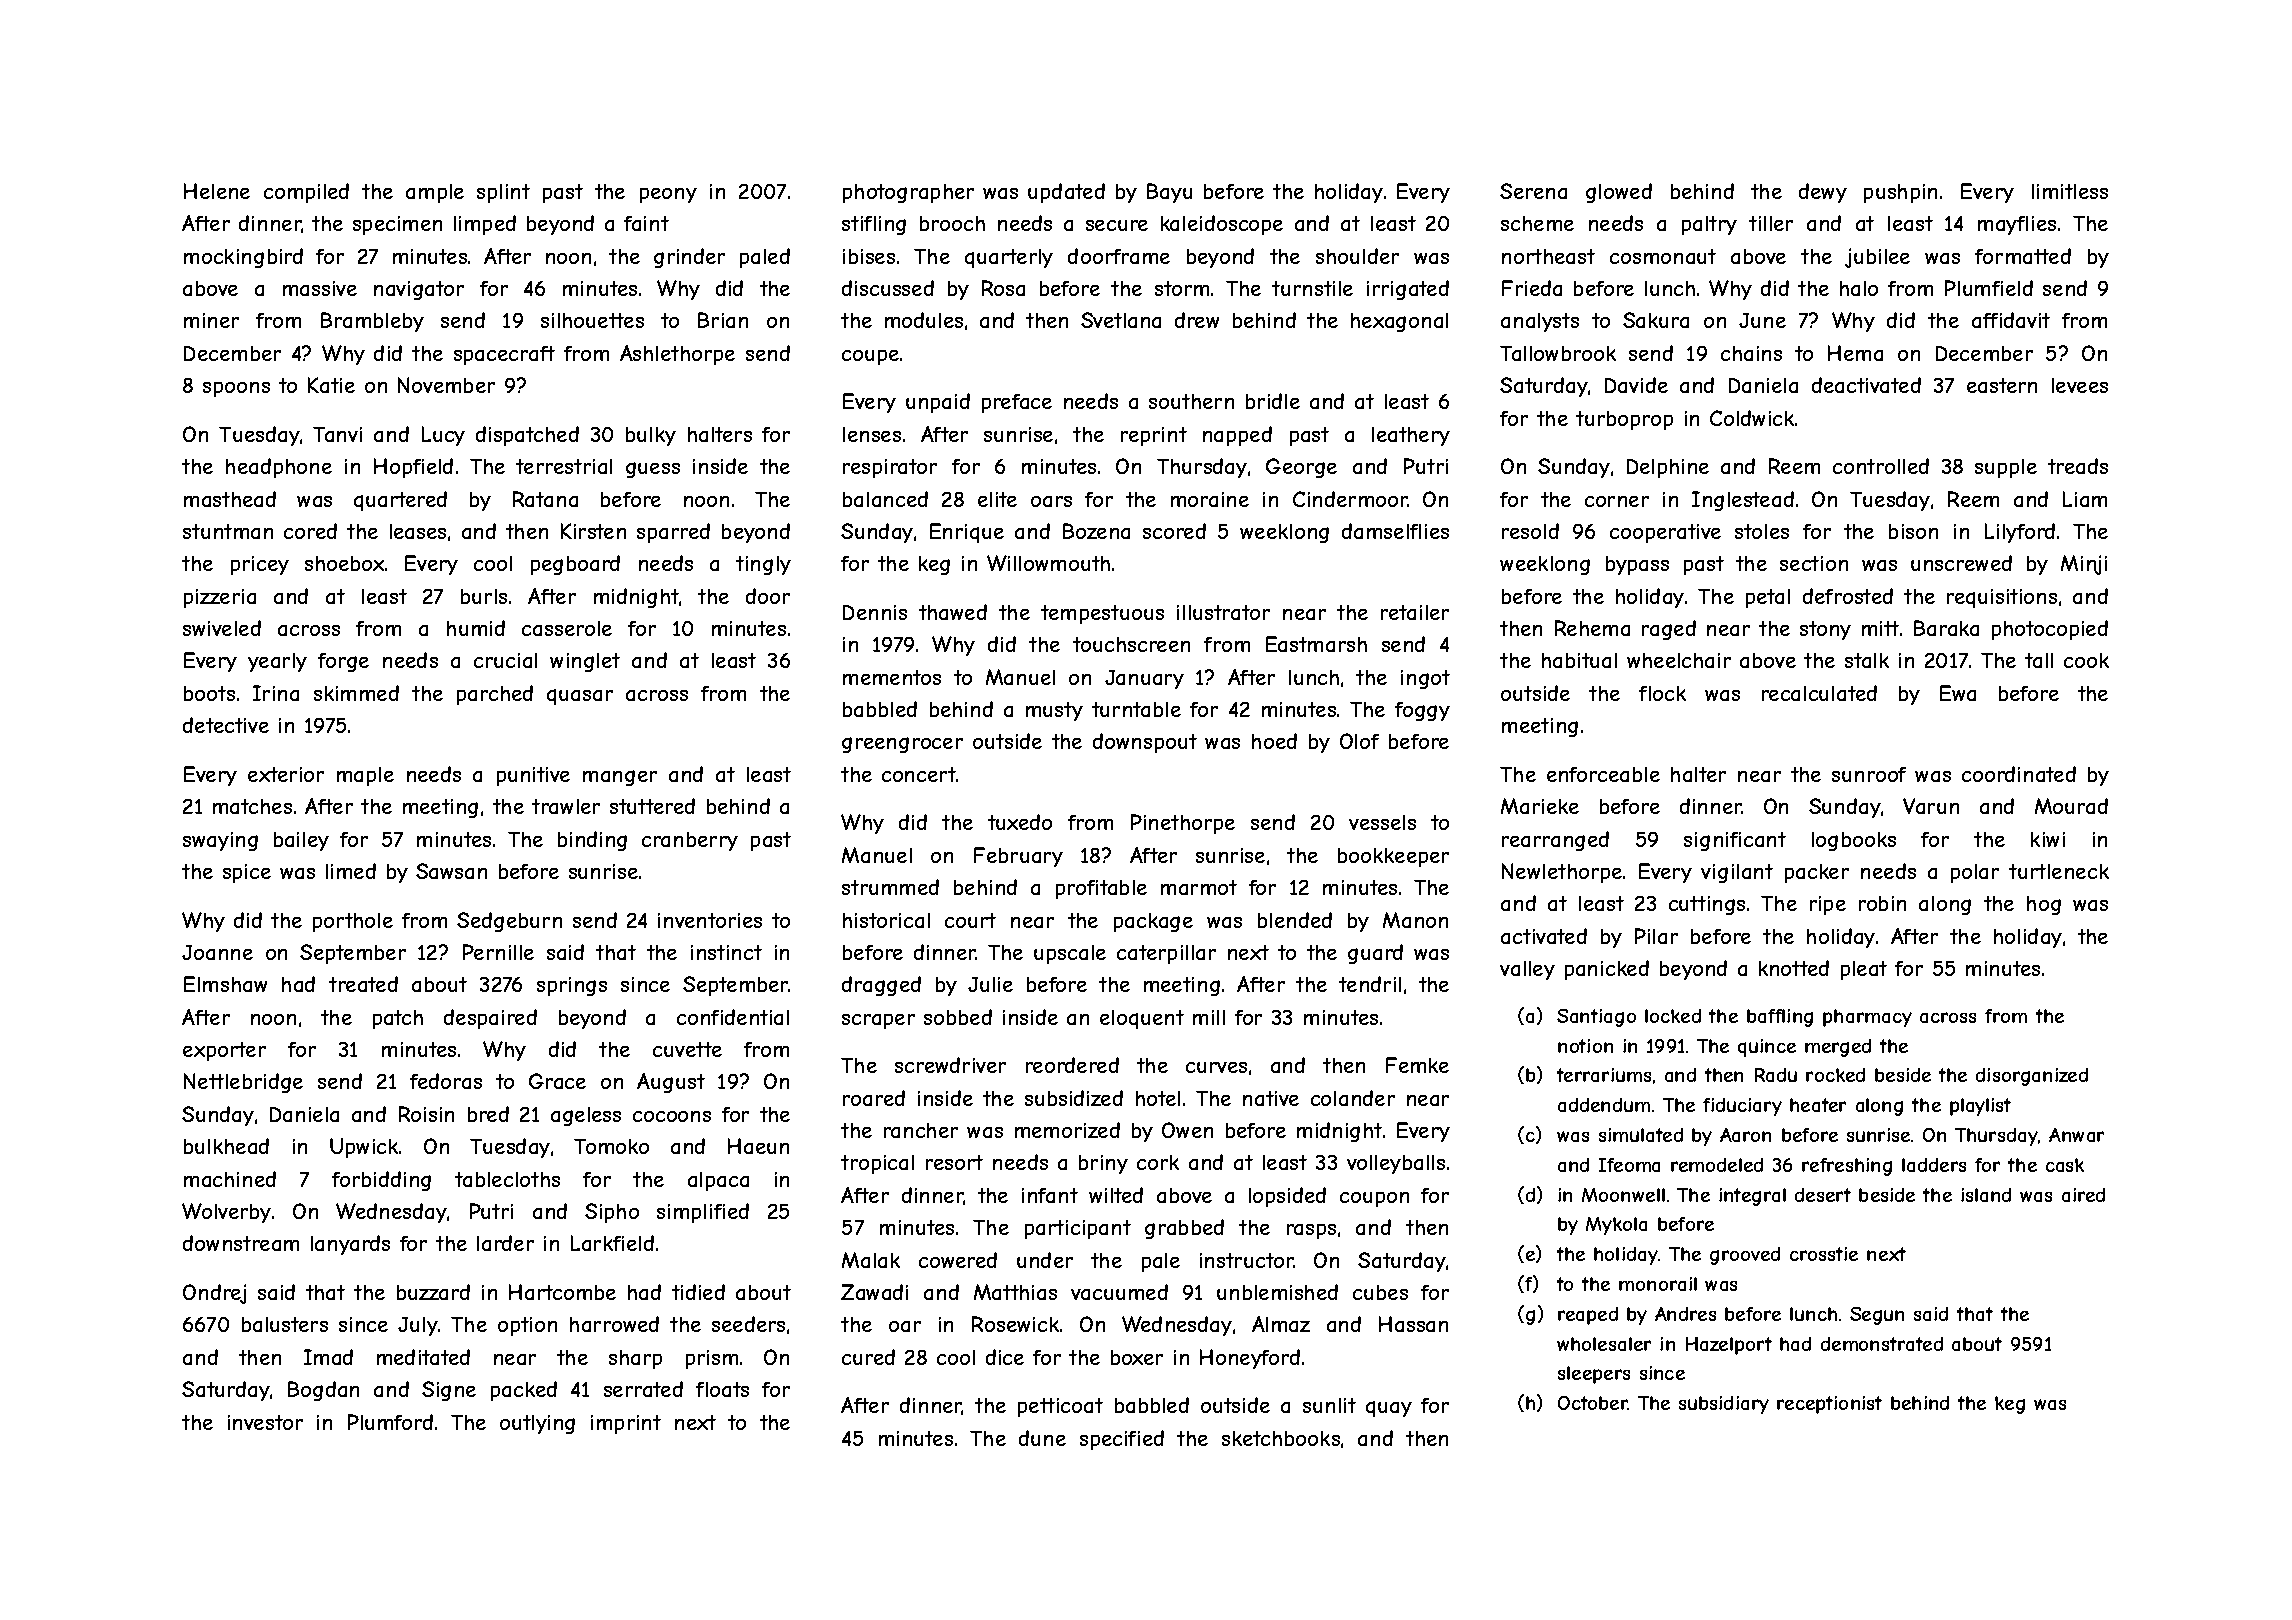 The width and height of the image is (2292, 1620). Describe the element at coordinates (2078, 466) in the image. I see `treads` at that location.
